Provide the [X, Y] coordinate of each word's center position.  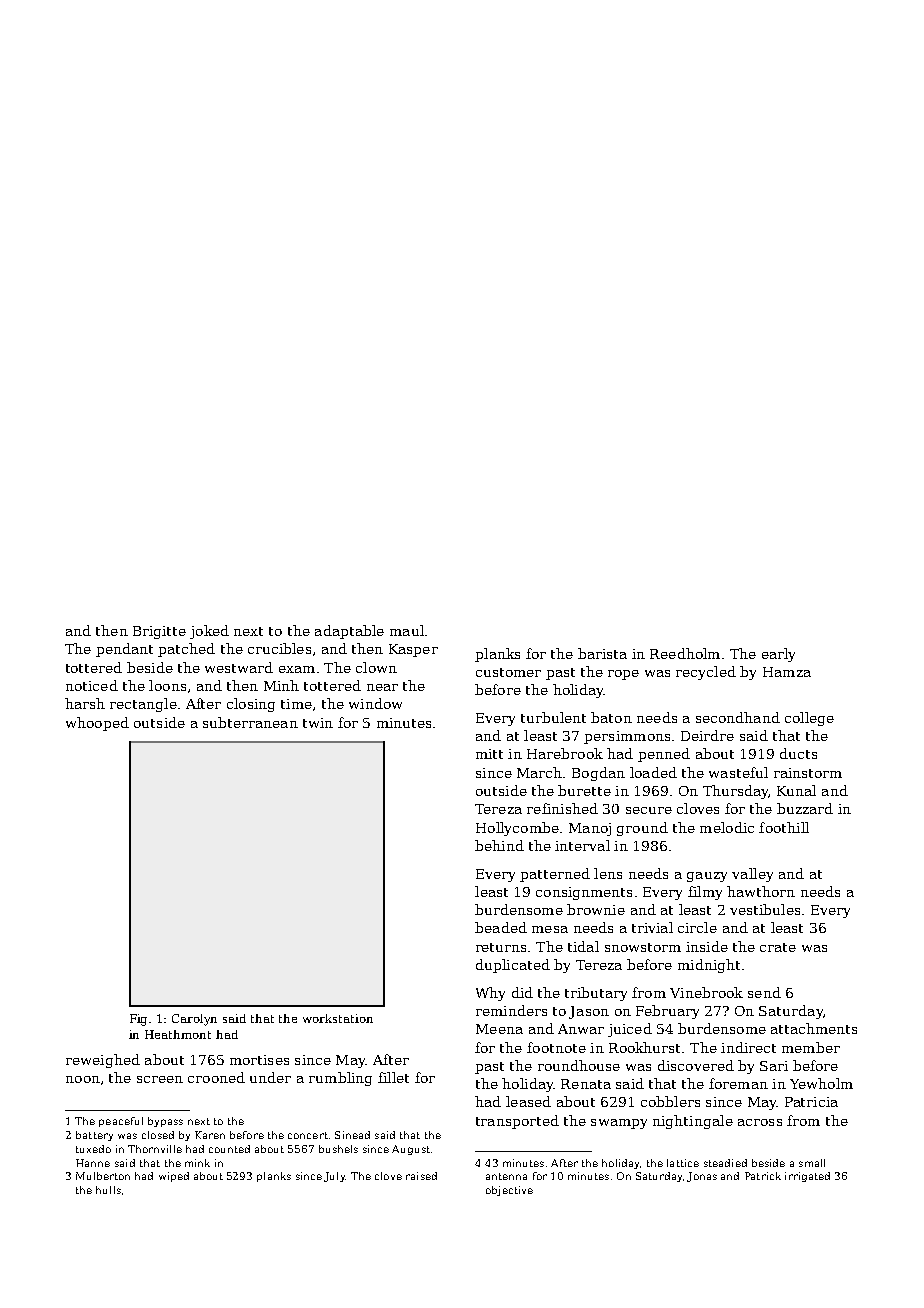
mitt [489, 754]
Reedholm [685, 653]
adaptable [349, 632]
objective [509, 1191]
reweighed [103, 1061]
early [778, 655]
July [334, 1177]
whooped [97, 724]
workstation [338, 1018]
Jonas [702, 1177]
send [764, 992]
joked [209, 632]
